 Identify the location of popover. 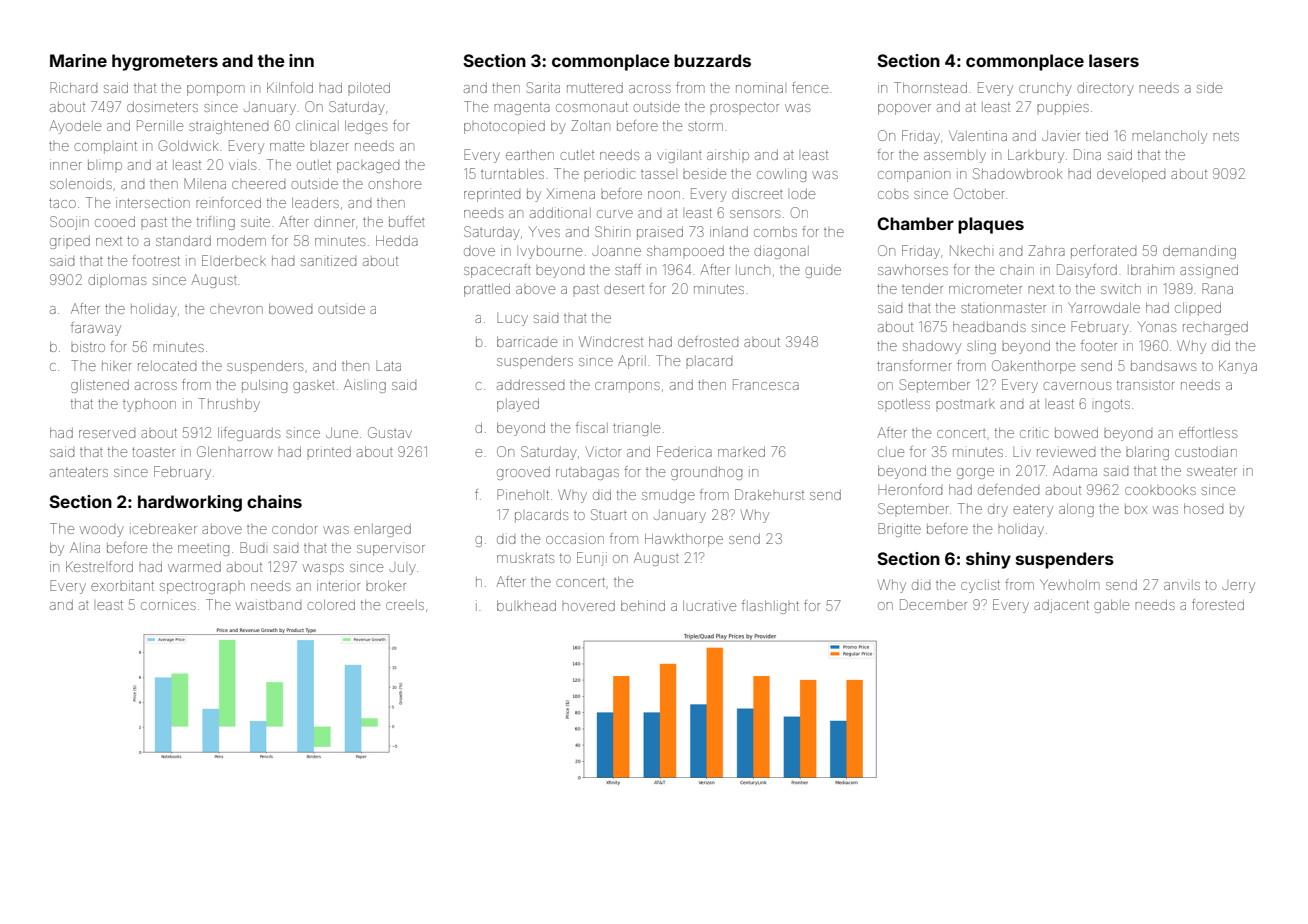
(904, 109).
